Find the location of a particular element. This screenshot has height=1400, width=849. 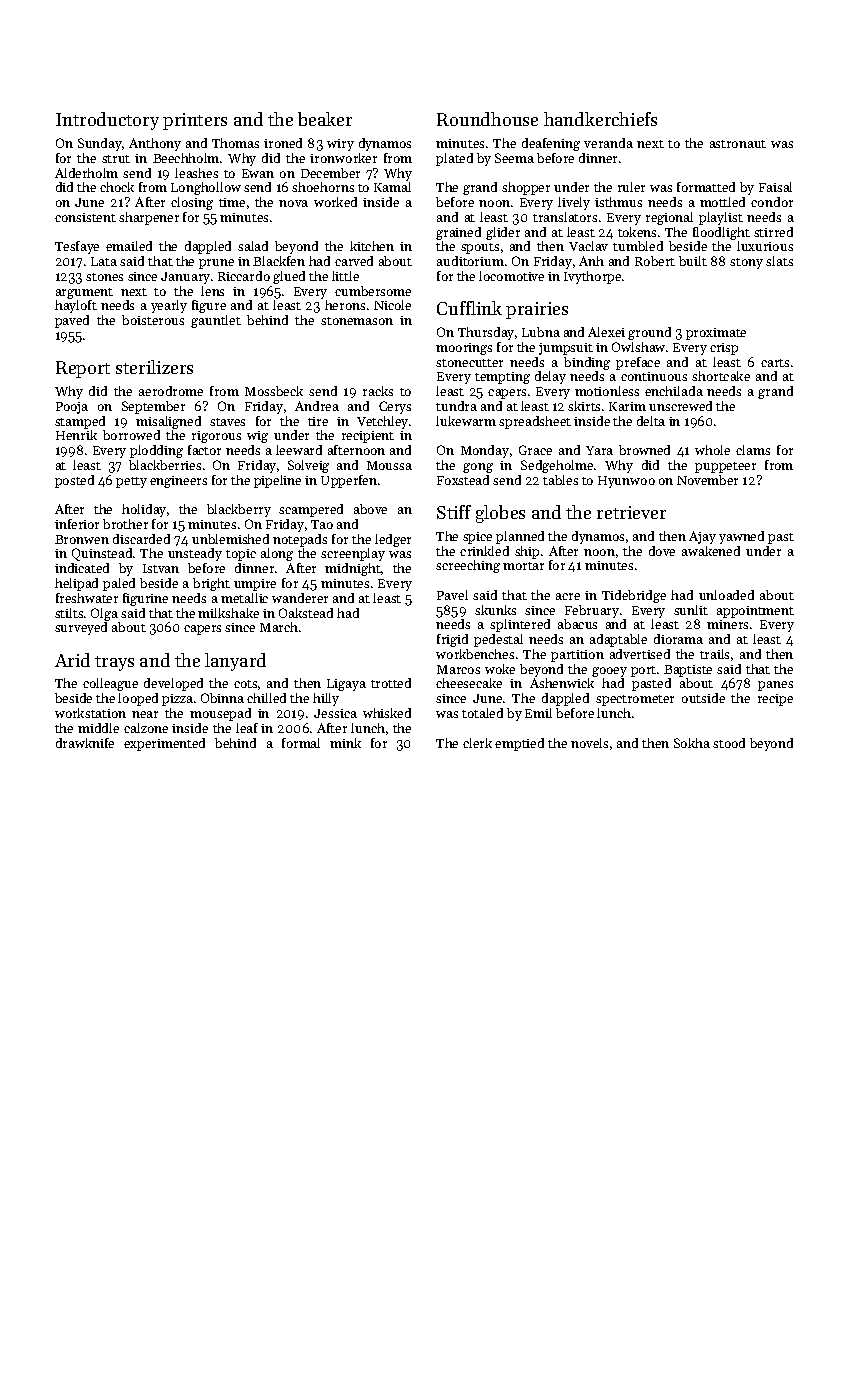

surveyed is located at coordinates (81, 628).
